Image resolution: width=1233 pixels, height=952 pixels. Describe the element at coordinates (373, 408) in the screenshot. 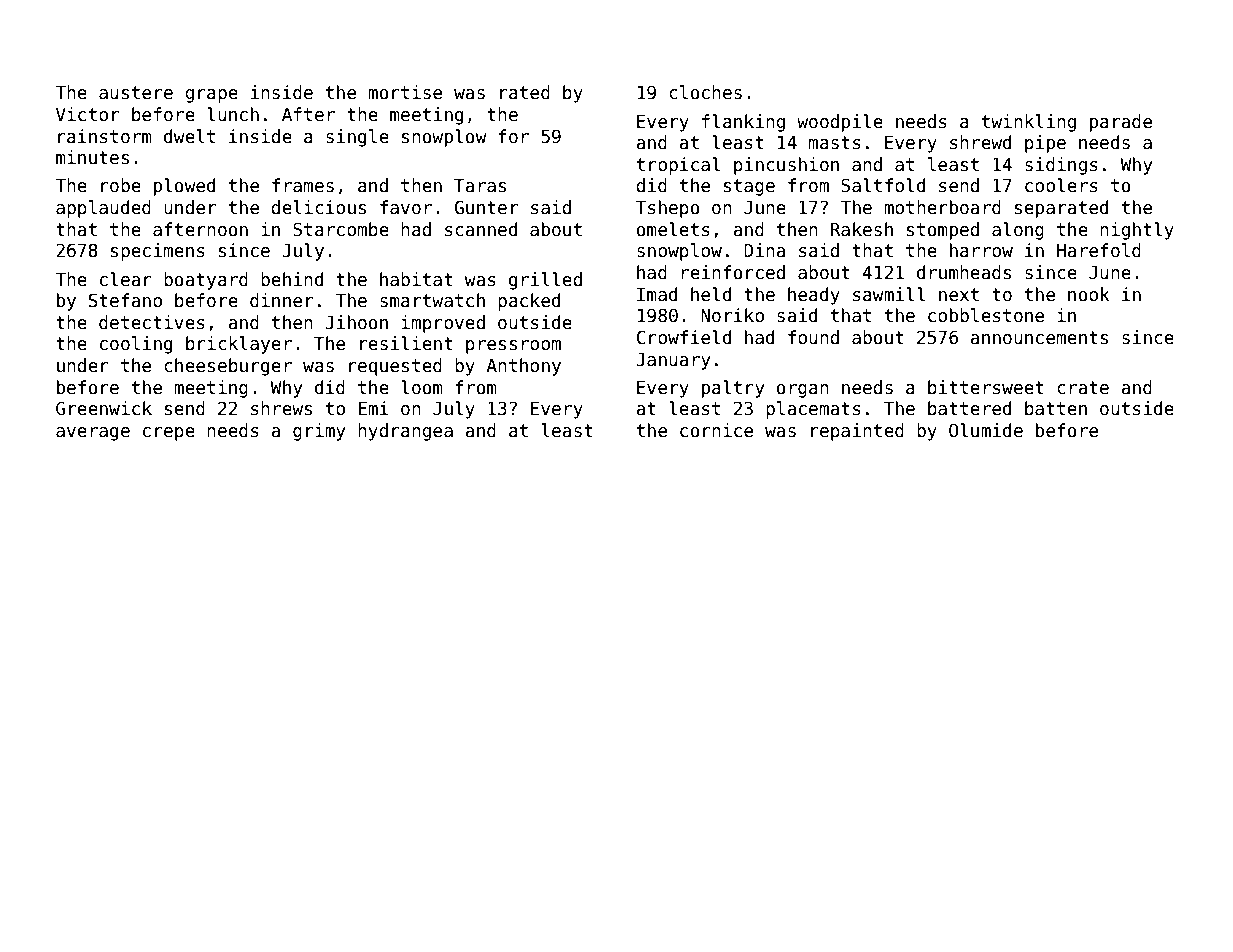

I see `Emi` at that location.
